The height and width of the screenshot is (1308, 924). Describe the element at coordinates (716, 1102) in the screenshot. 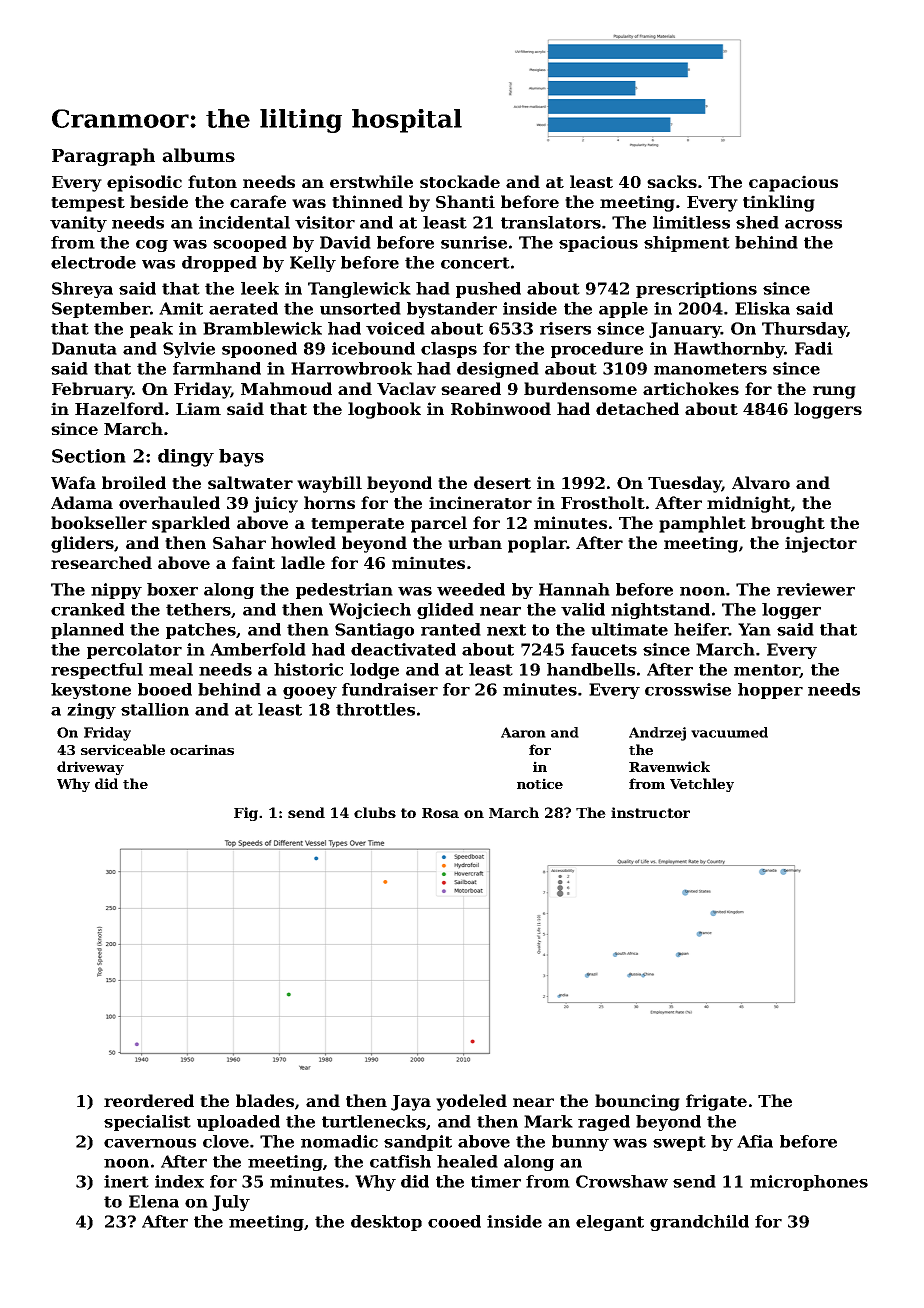

I see `frigate` at that location.
